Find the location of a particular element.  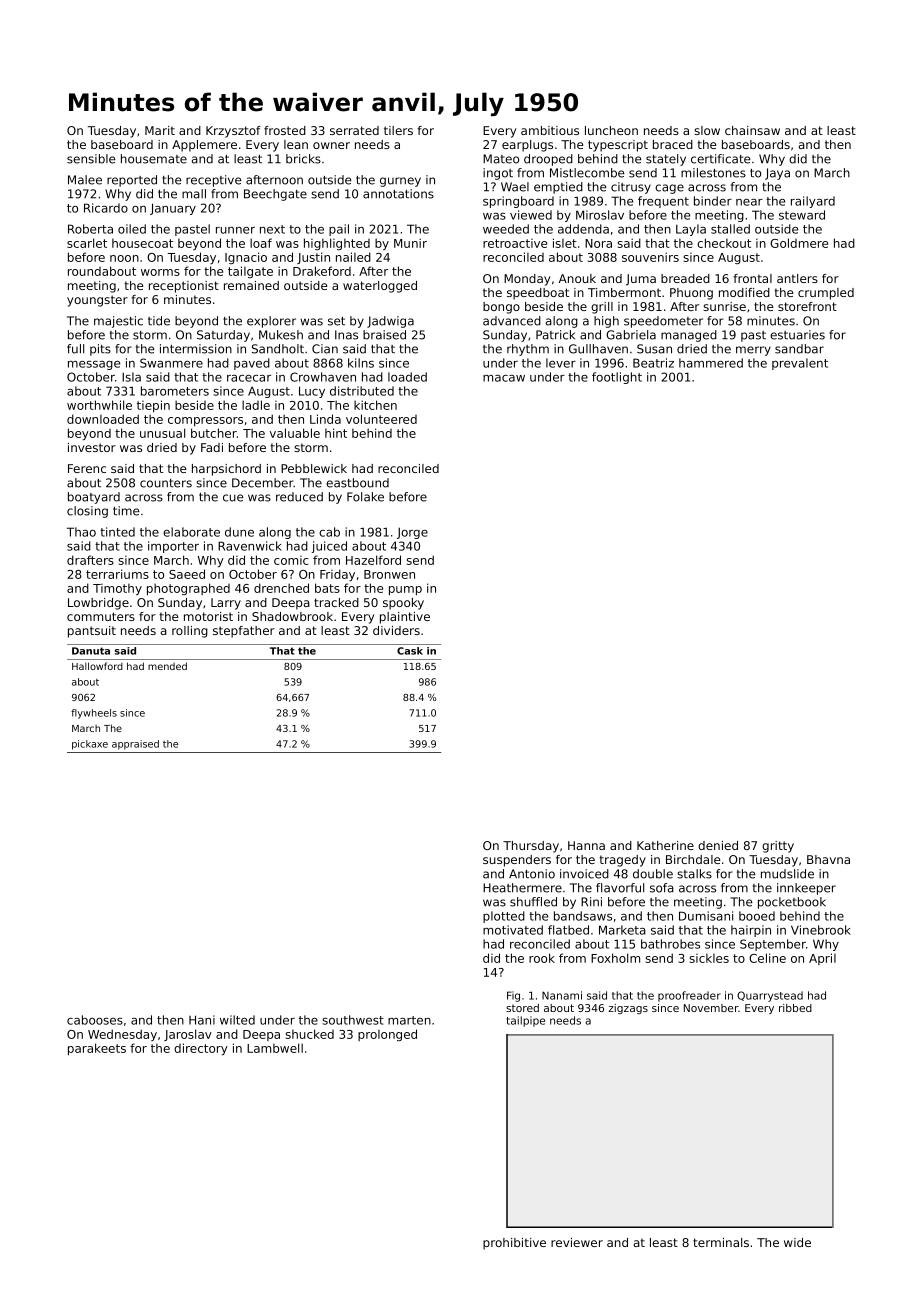

Dumisani is located at coordinates (706, 916).
